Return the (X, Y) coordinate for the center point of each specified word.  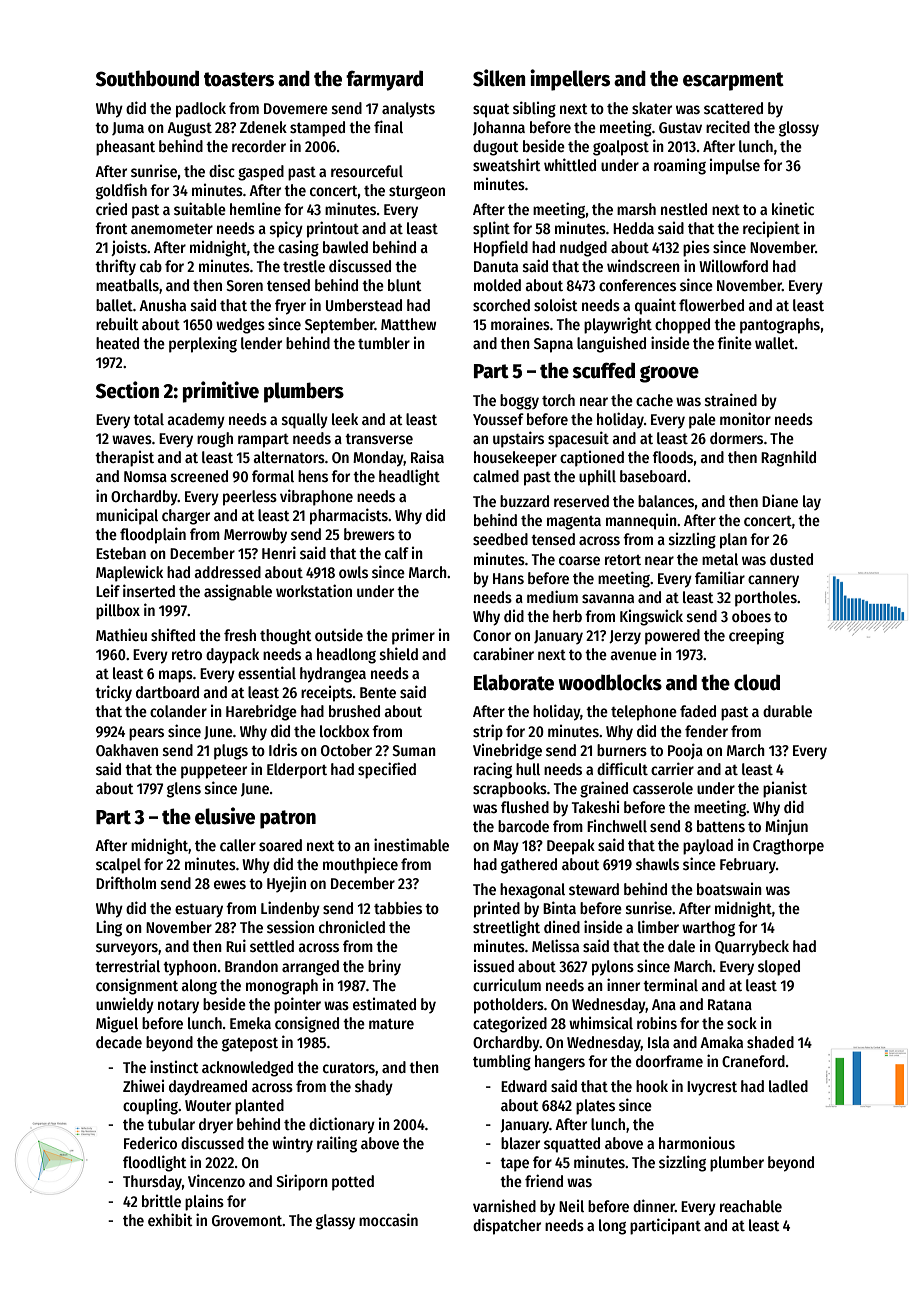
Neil (571, 1206)
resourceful (367, 171)
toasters (239, 79)
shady (374, 1088)
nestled (684, 209)
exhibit (170, 1219)
